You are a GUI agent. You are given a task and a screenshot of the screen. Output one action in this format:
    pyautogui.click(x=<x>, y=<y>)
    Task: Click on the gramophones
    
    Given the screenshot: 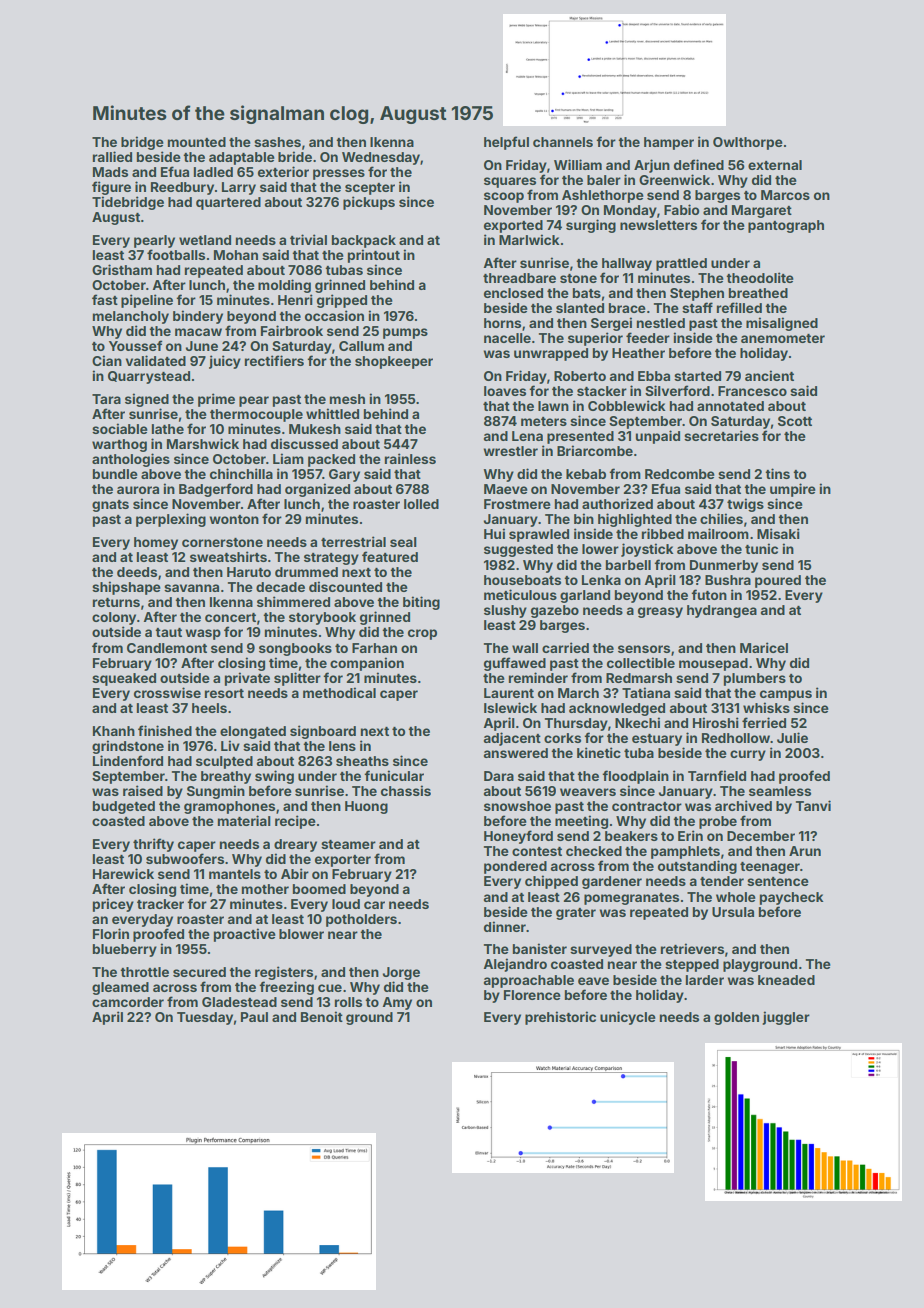 What is the action you would take?
    pyautogui.click(x=229, y=807)
